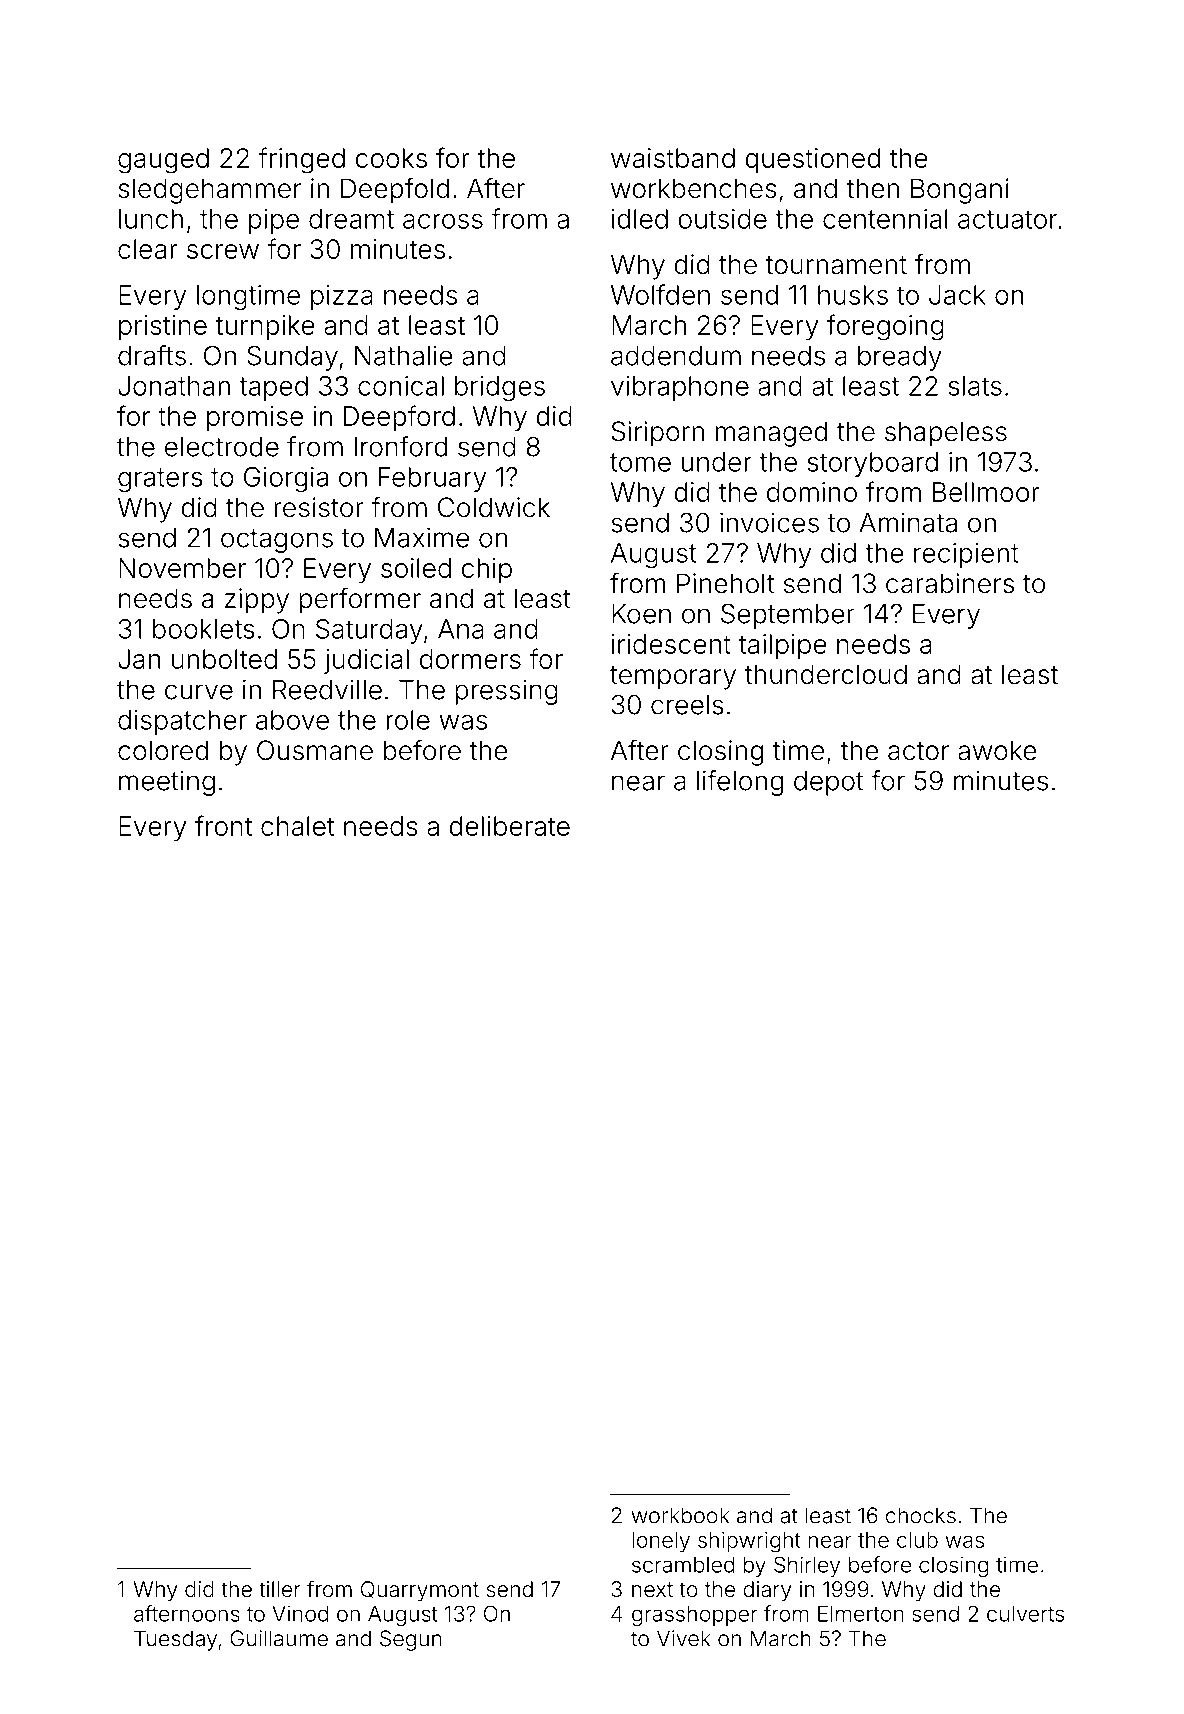 The width and height of the screenshot is (1184, 1714). What do you see at coordinates (509, 826) in the screenshot?
I see `deliberate` at bounding box center [509, 826].
